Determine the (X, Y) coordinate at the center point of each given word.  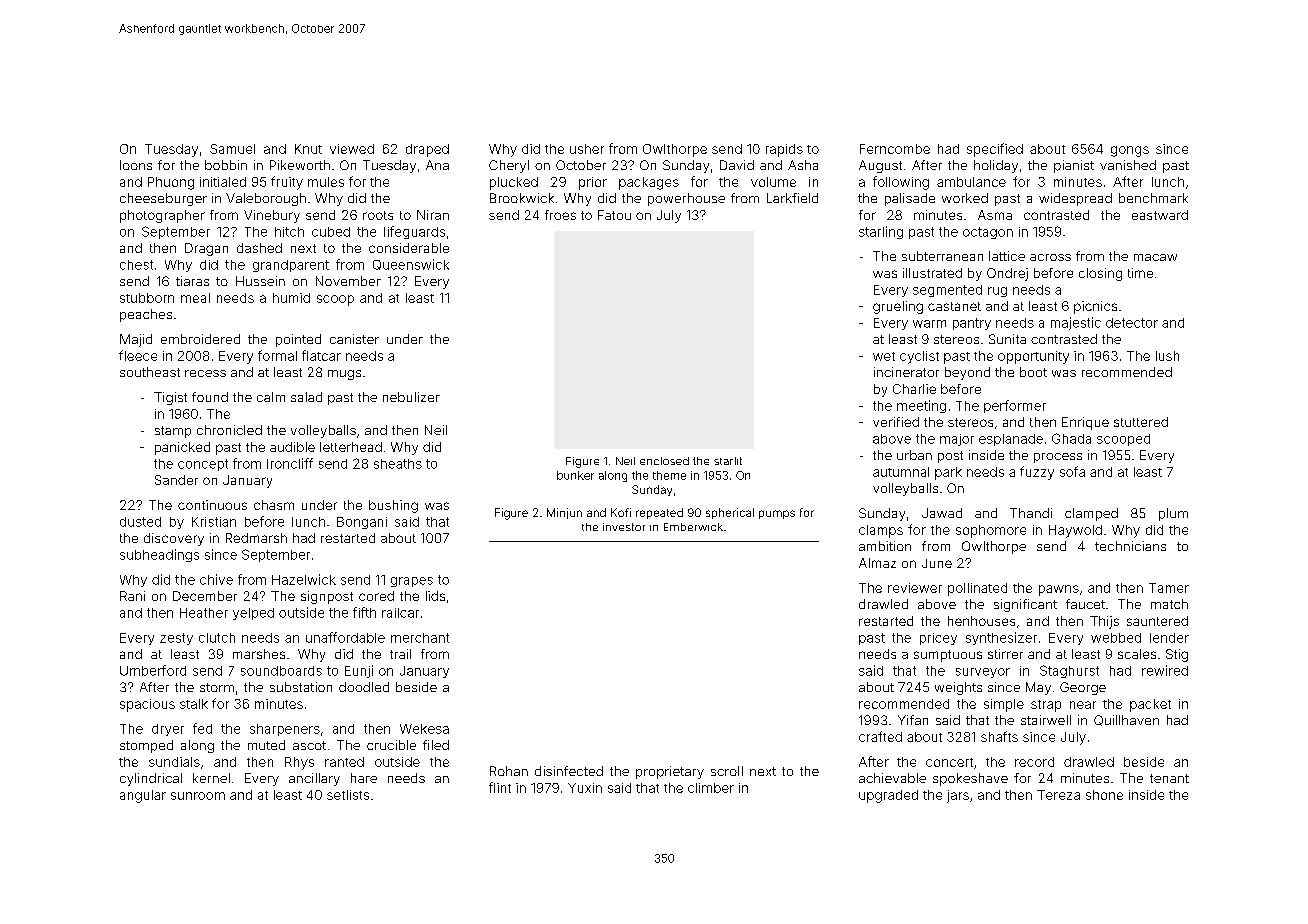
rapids (784, 150)
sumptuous (948, 656)
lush (1167, 356)
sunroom (198, 796)
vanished (1128, 165)
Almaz (877, 563)
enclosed (664, 461)
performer (1015, 406)
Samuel (232, 149)
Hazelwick (304, 579)
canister (354, 339)
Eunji (359, 671)
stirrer (1005, 654)
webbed (1116, 638)
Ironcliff (290, 463)
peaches (146, 315)
